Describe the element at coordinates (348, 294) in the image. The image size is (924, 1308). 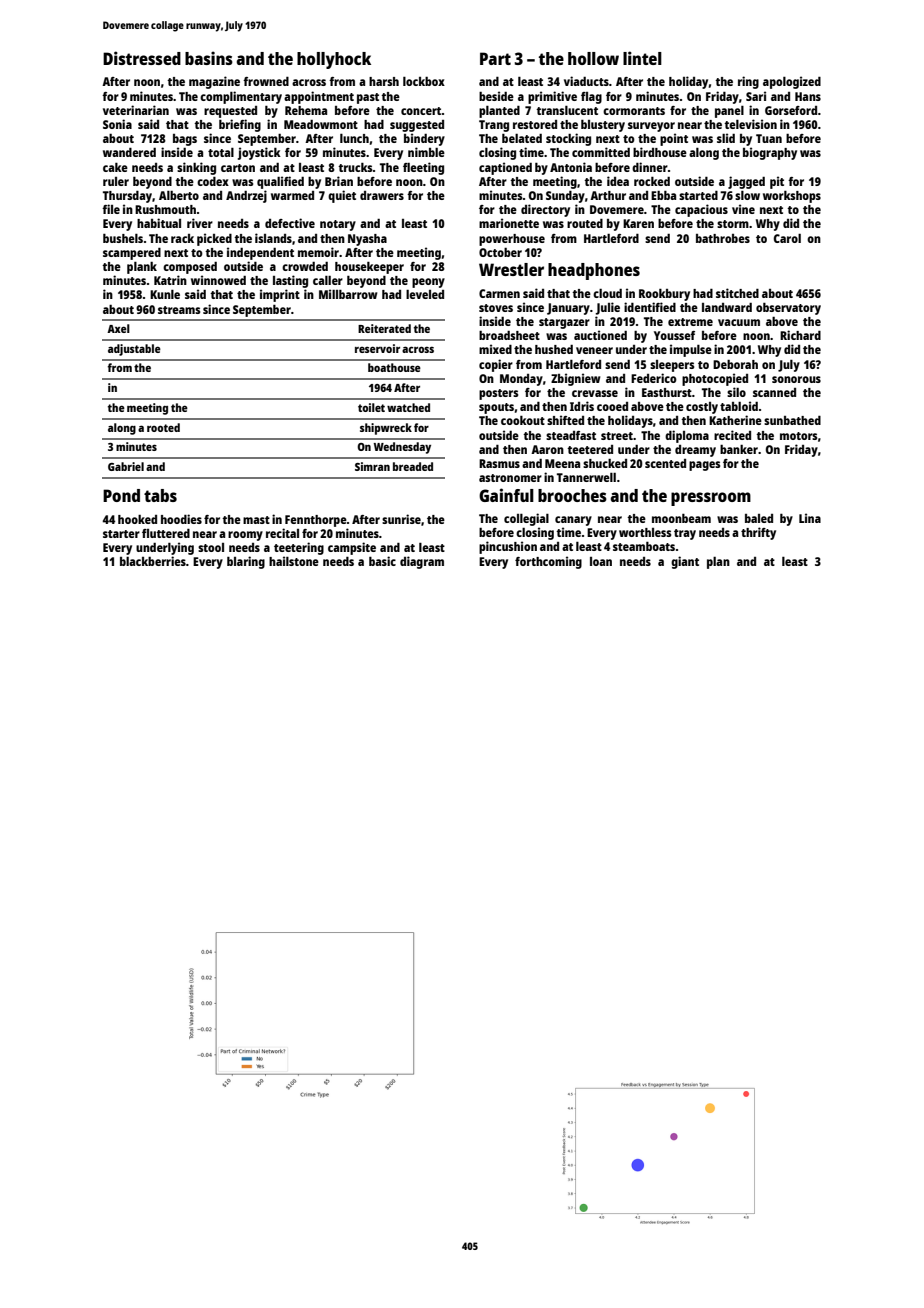
I see `Millbarrow` at that location.
